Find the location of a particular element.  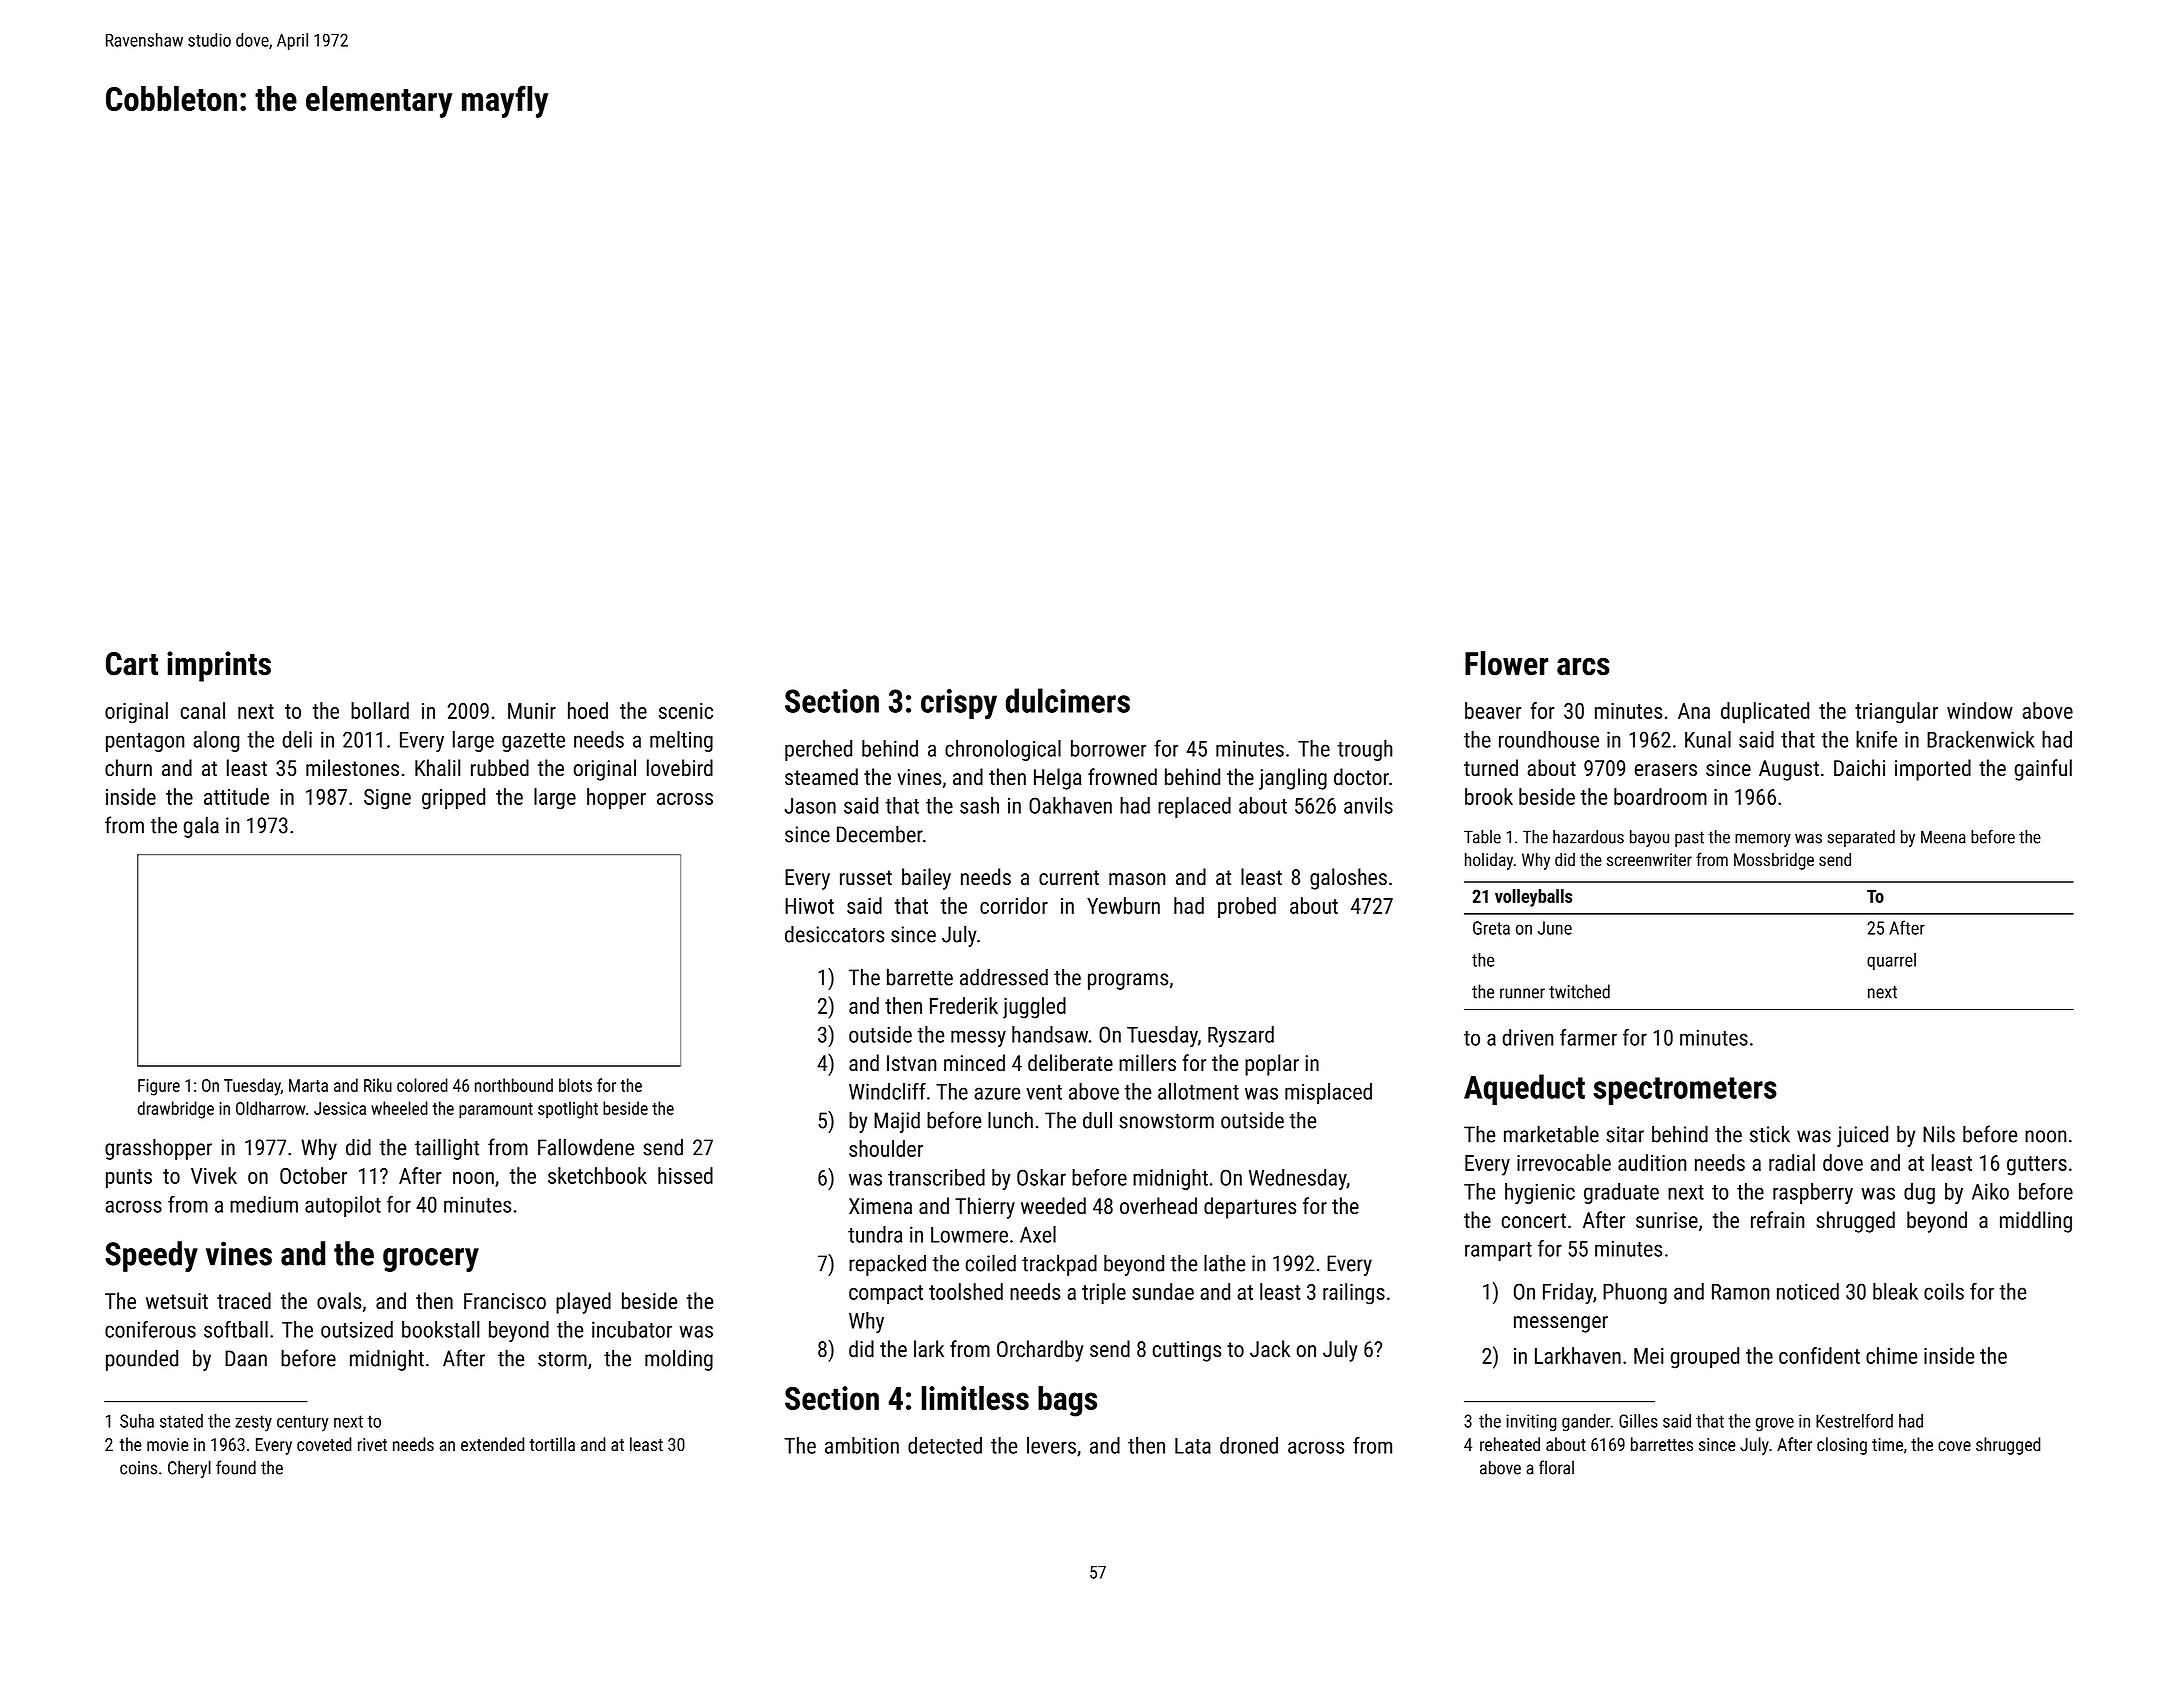

taillight is located at coordinates (447, 1149).
